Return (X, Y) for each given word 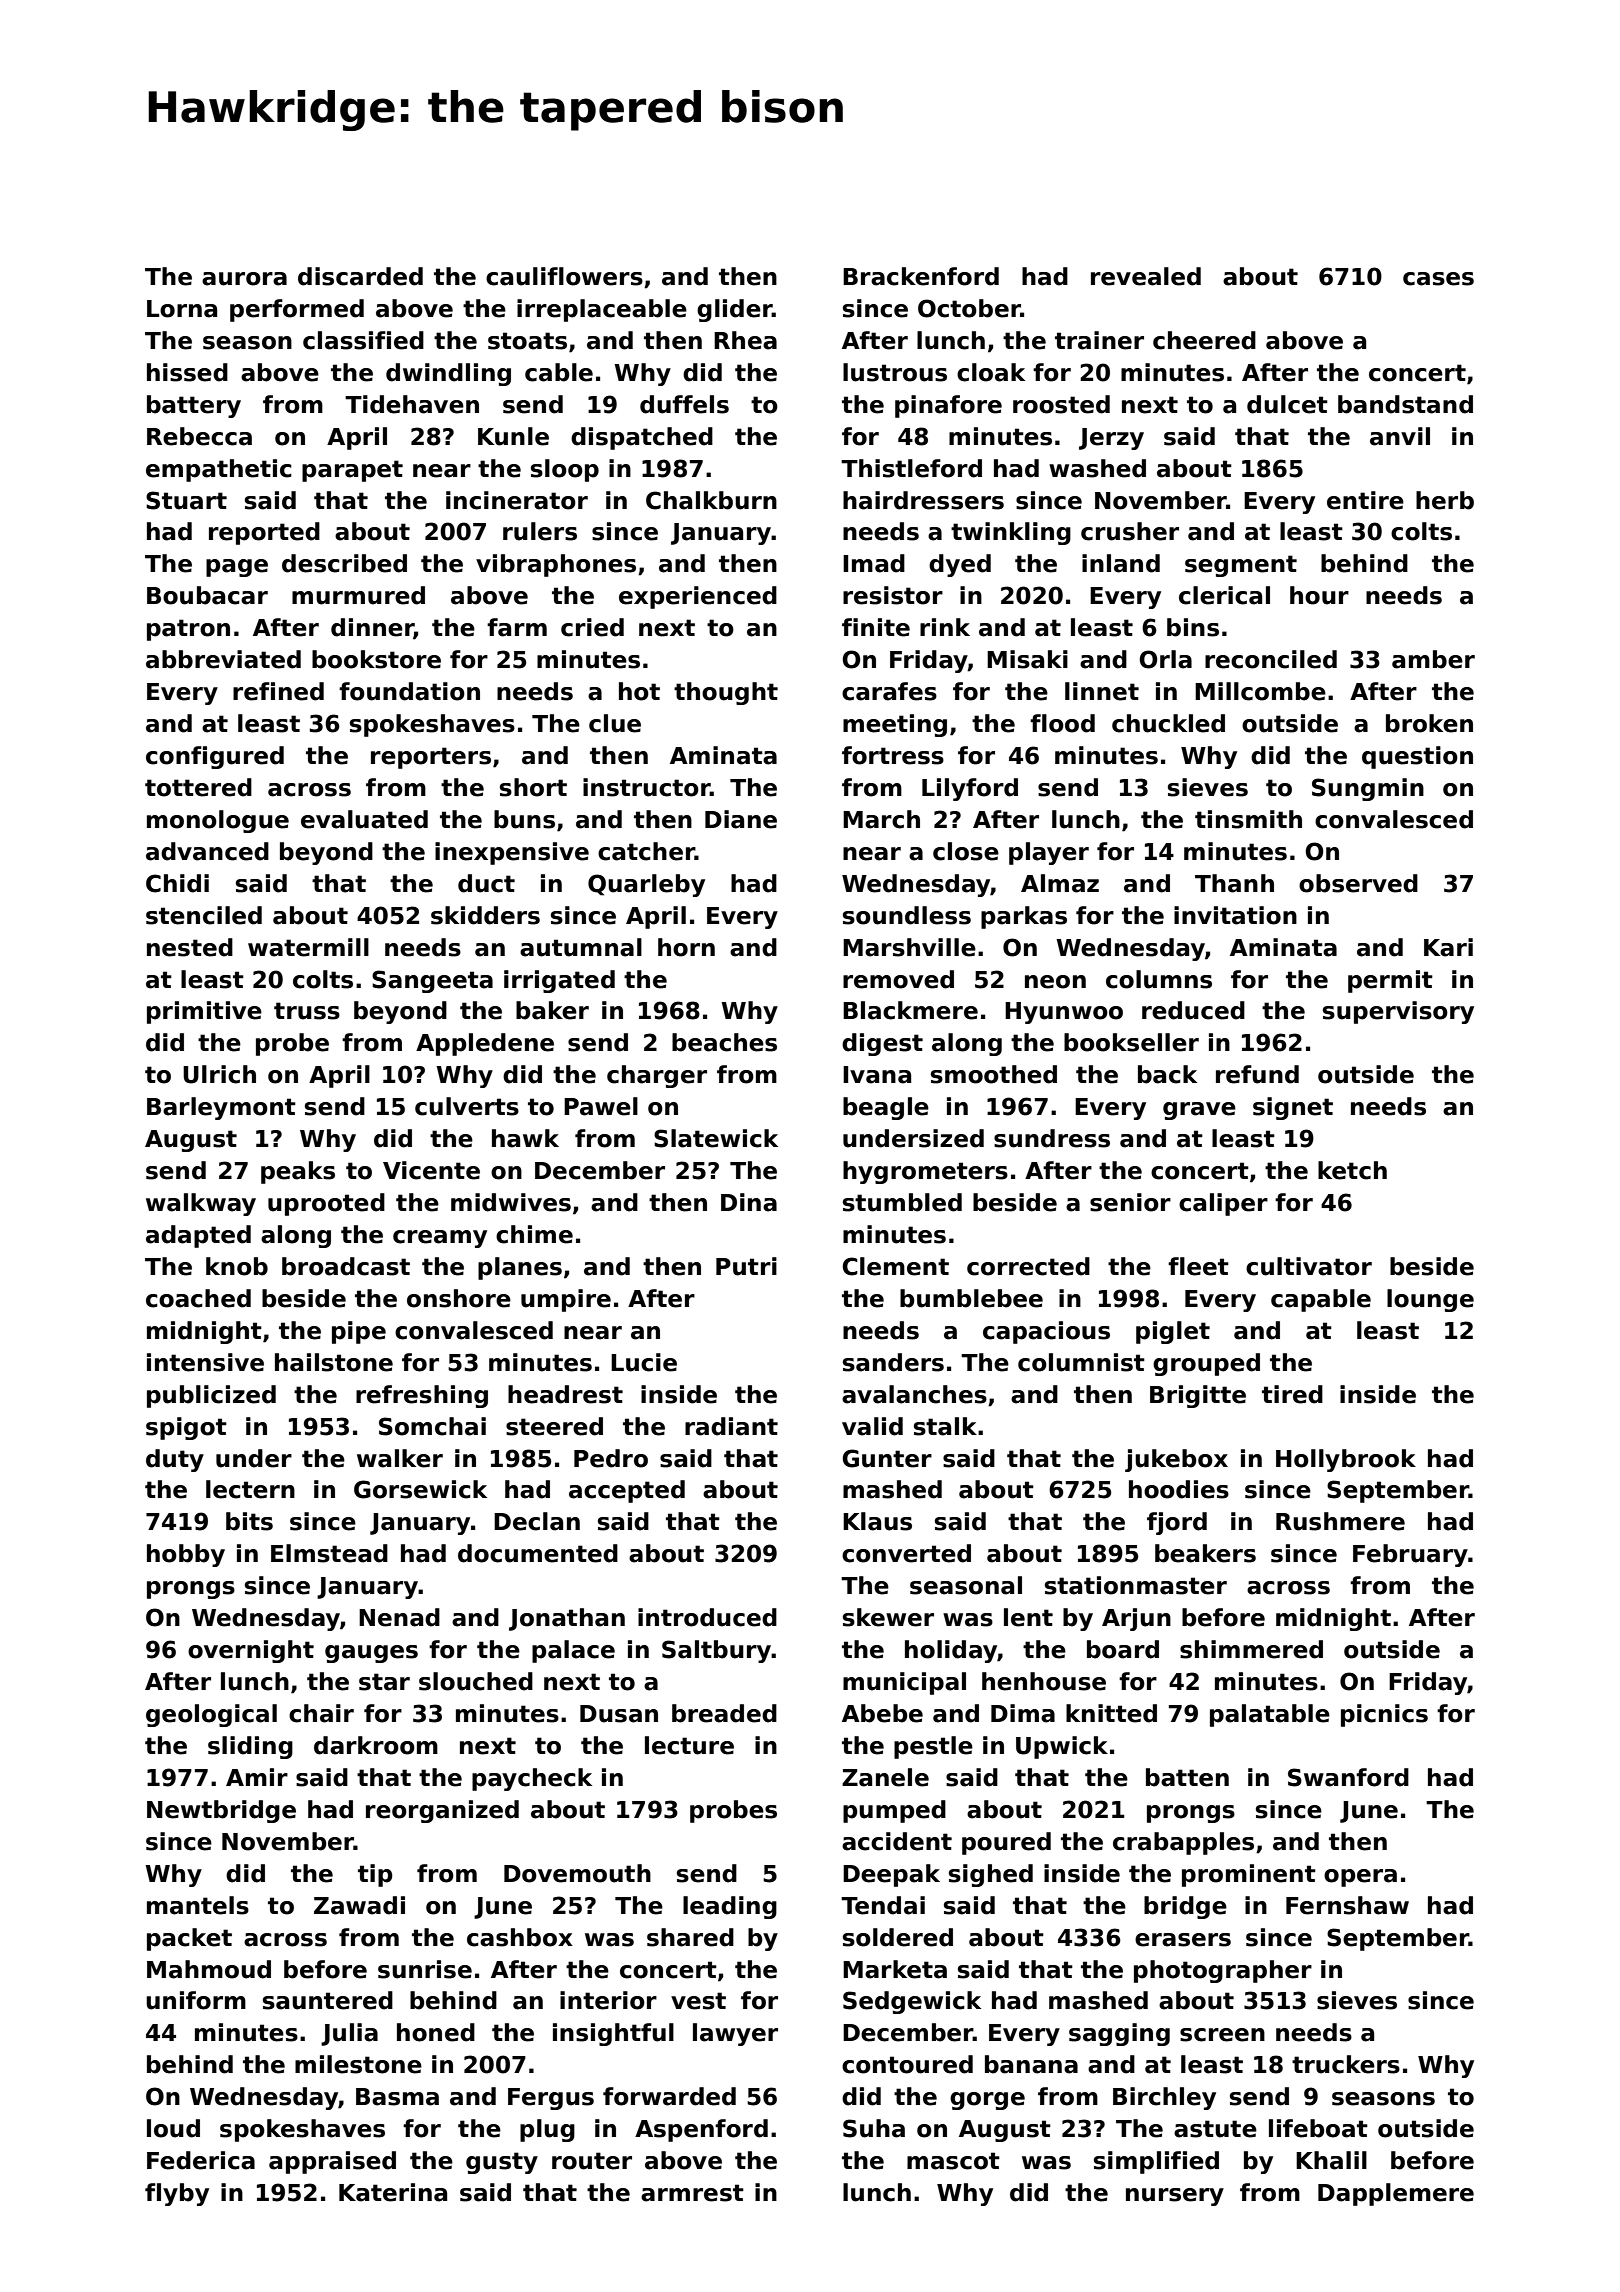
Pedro (611, 1458)
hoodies (1179, 1489)
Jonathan (567, 1619)
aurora (244, 279)
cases (1438, 279)
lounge (1430, 1300)
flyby (177, 2194)
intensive (205, 1362)
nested (190, 947)
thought (726, 693)
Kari (1448, 947)
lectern (250, 1489)
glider (734, 310)
